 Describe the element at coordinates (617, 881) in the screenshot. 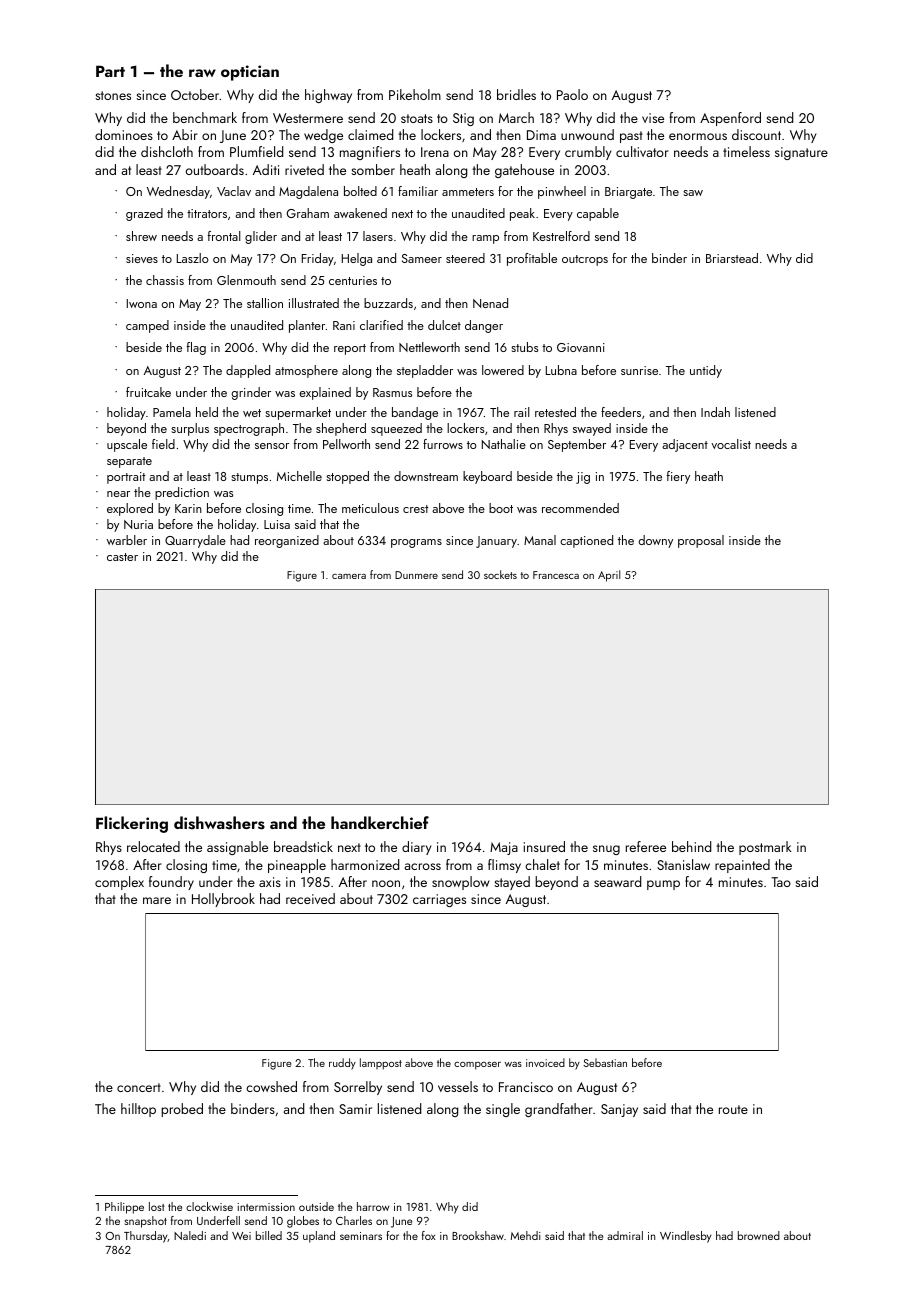

I see `seaward` at that location.
